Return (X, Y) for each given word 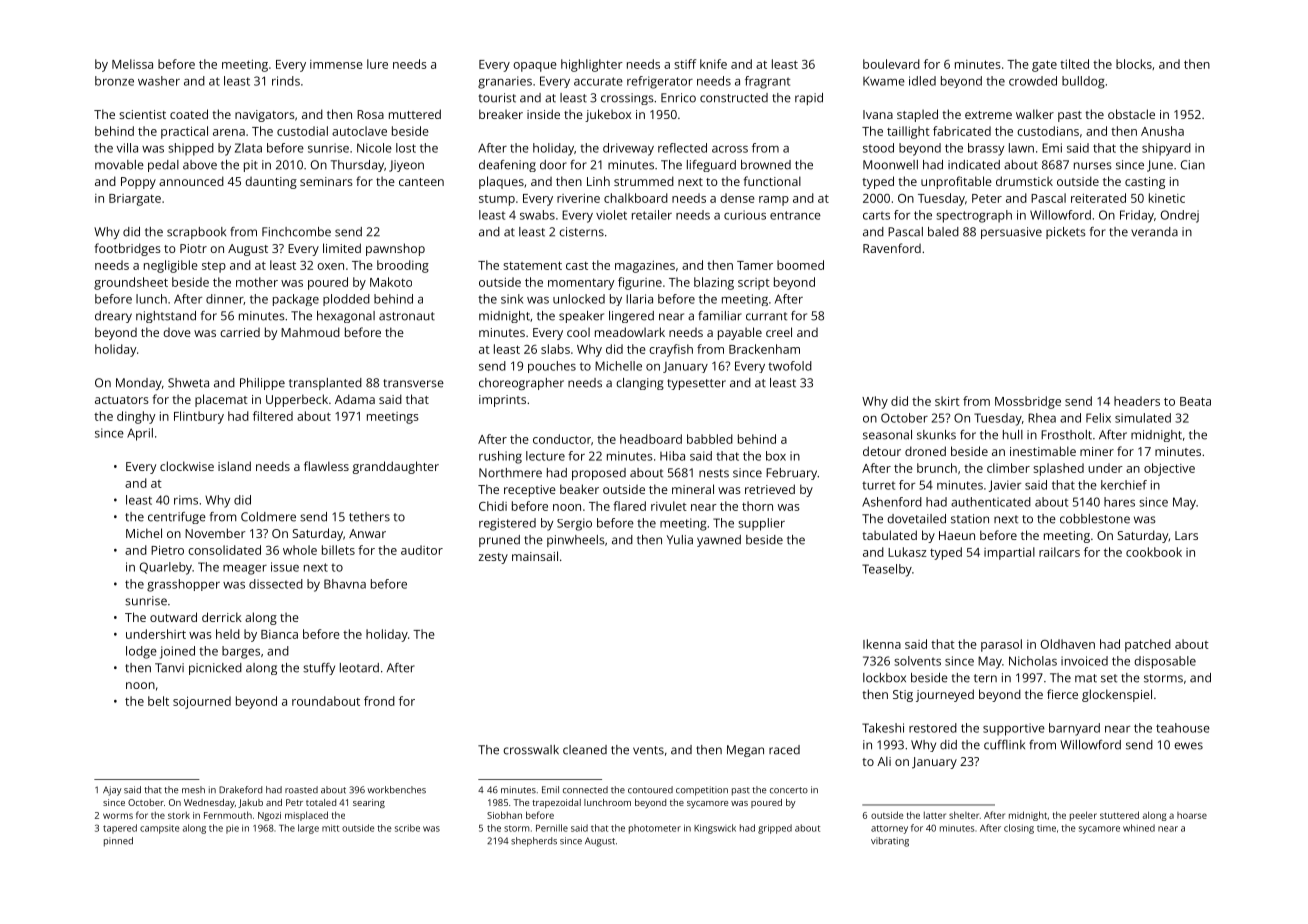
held (228, 634)
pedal (163, 166)
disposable (1165, 662)
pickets (1066, 233)
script (754, 284)
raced (784, 750)
